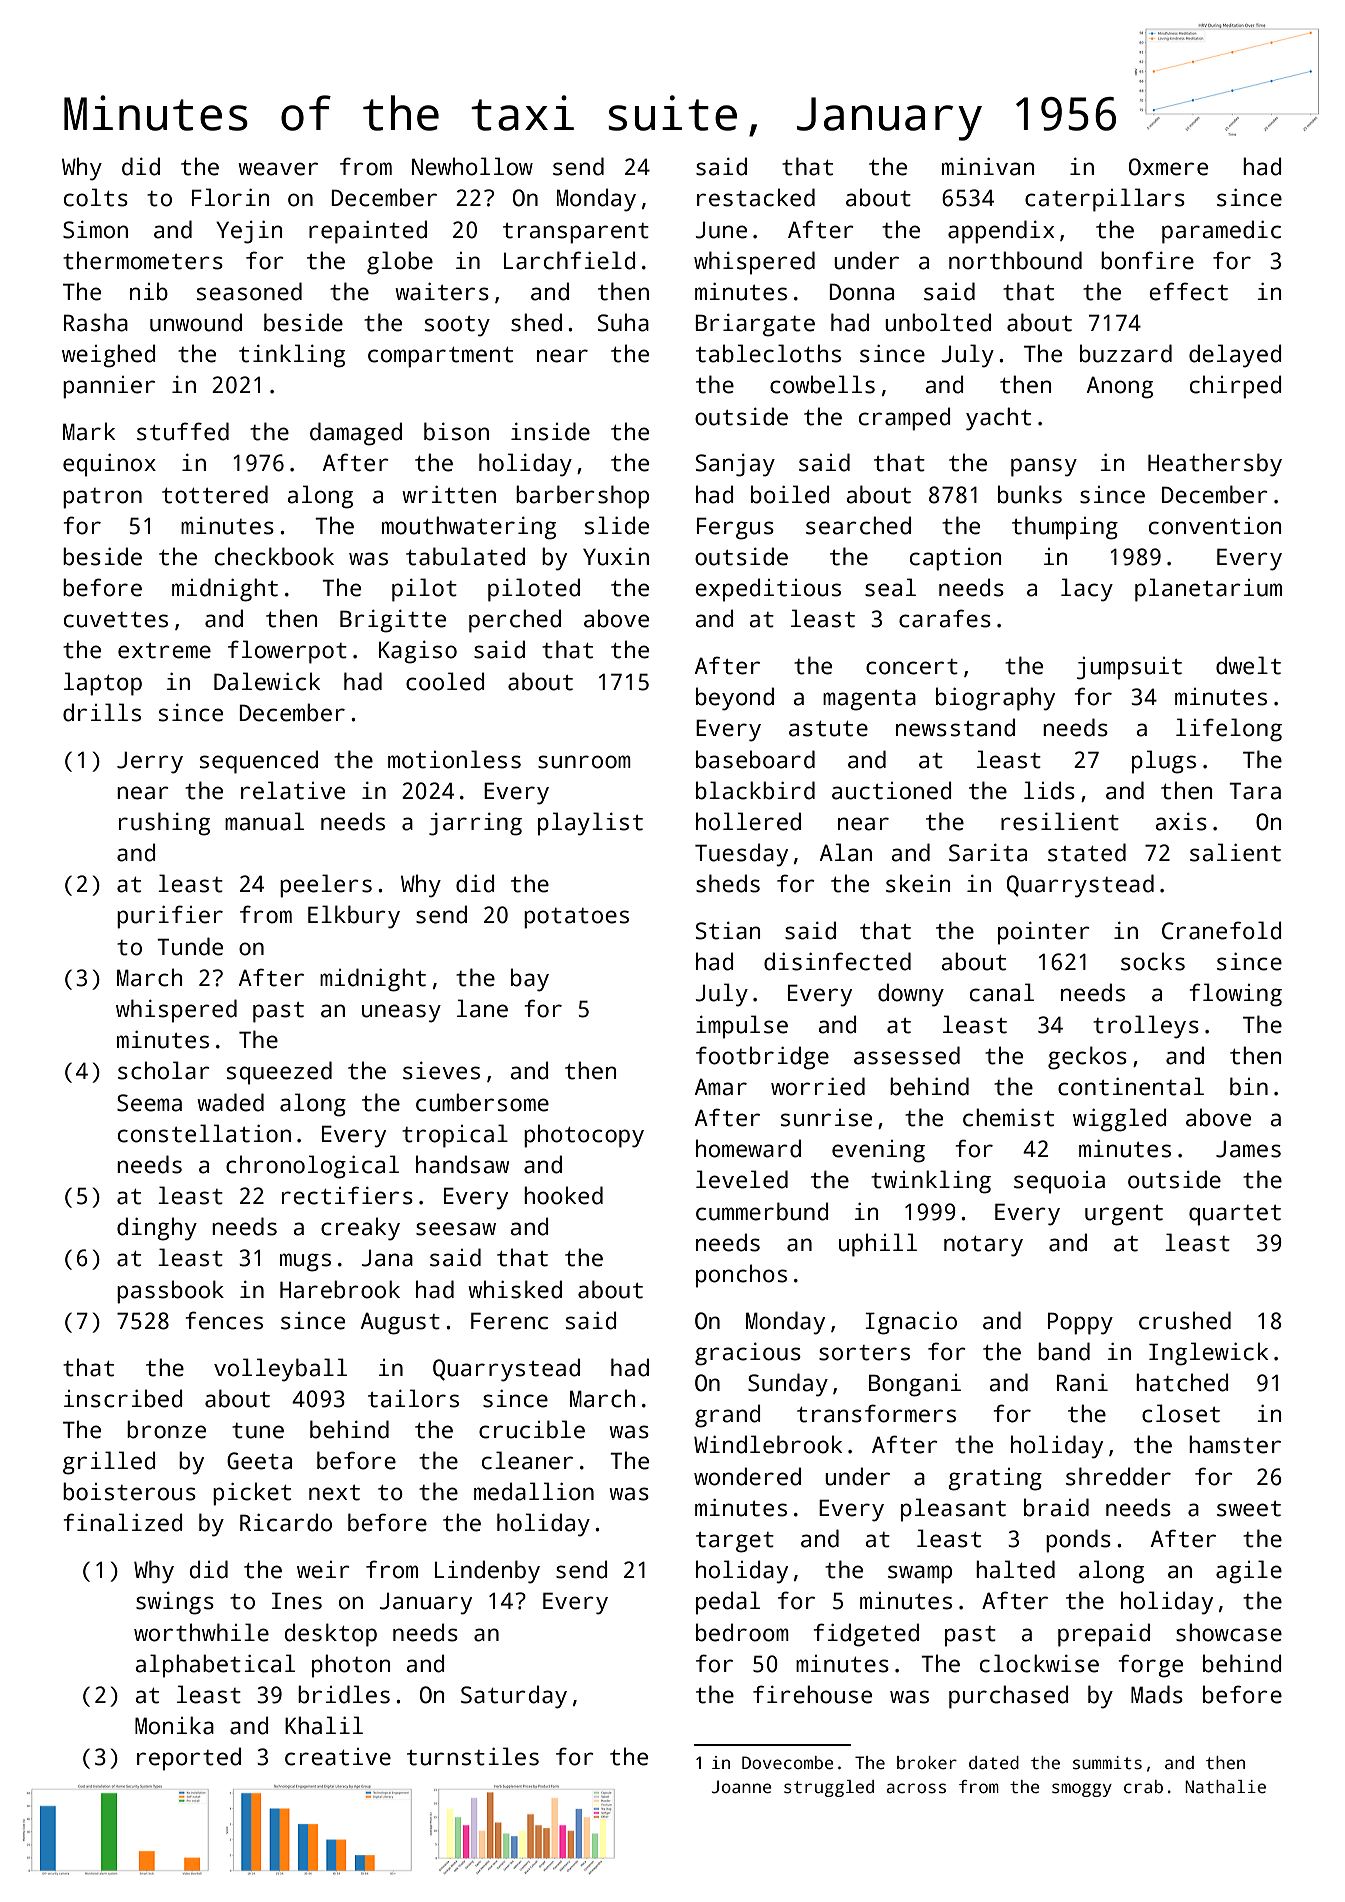 The width and height of the screenshot is (1345, 1902). Describe the element at coordinates (584, 762) in the screenshot. I see `sunroom` at that location.
